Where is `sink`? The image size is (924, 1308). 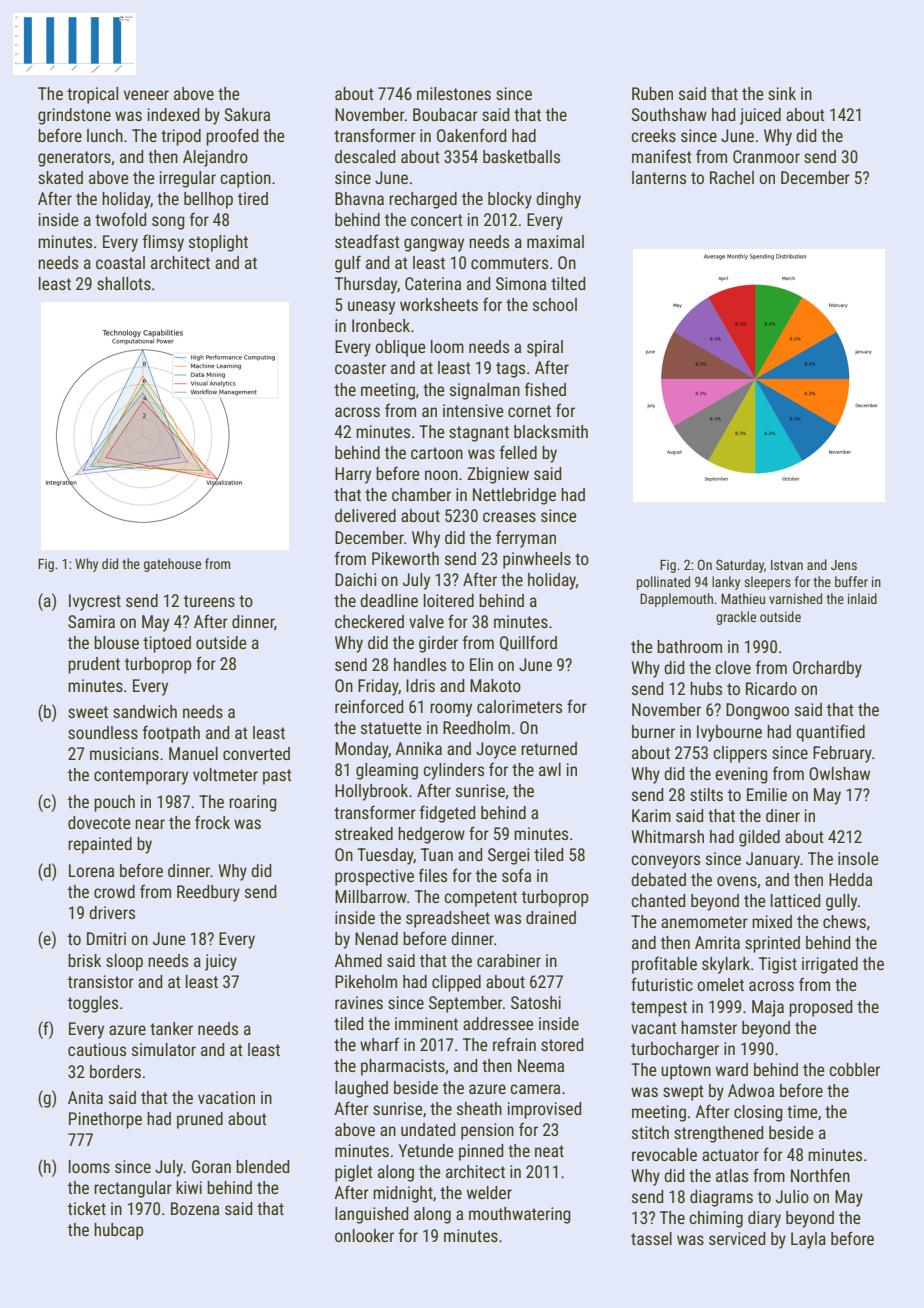 sink is located at coordinates (782, 93).
